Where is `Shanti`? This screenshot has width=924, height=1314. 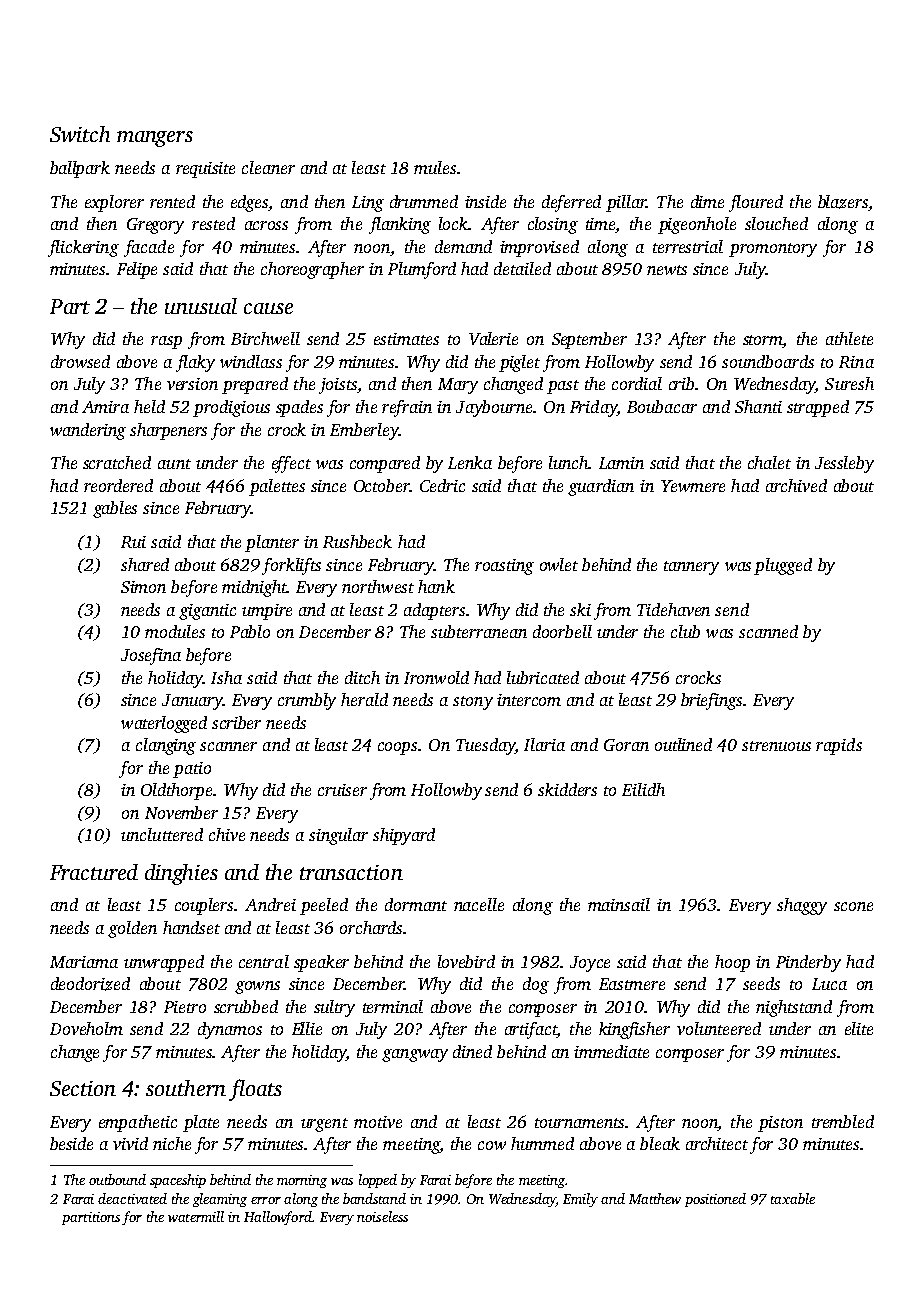
Shanti is located at coordinates (758, 406).
